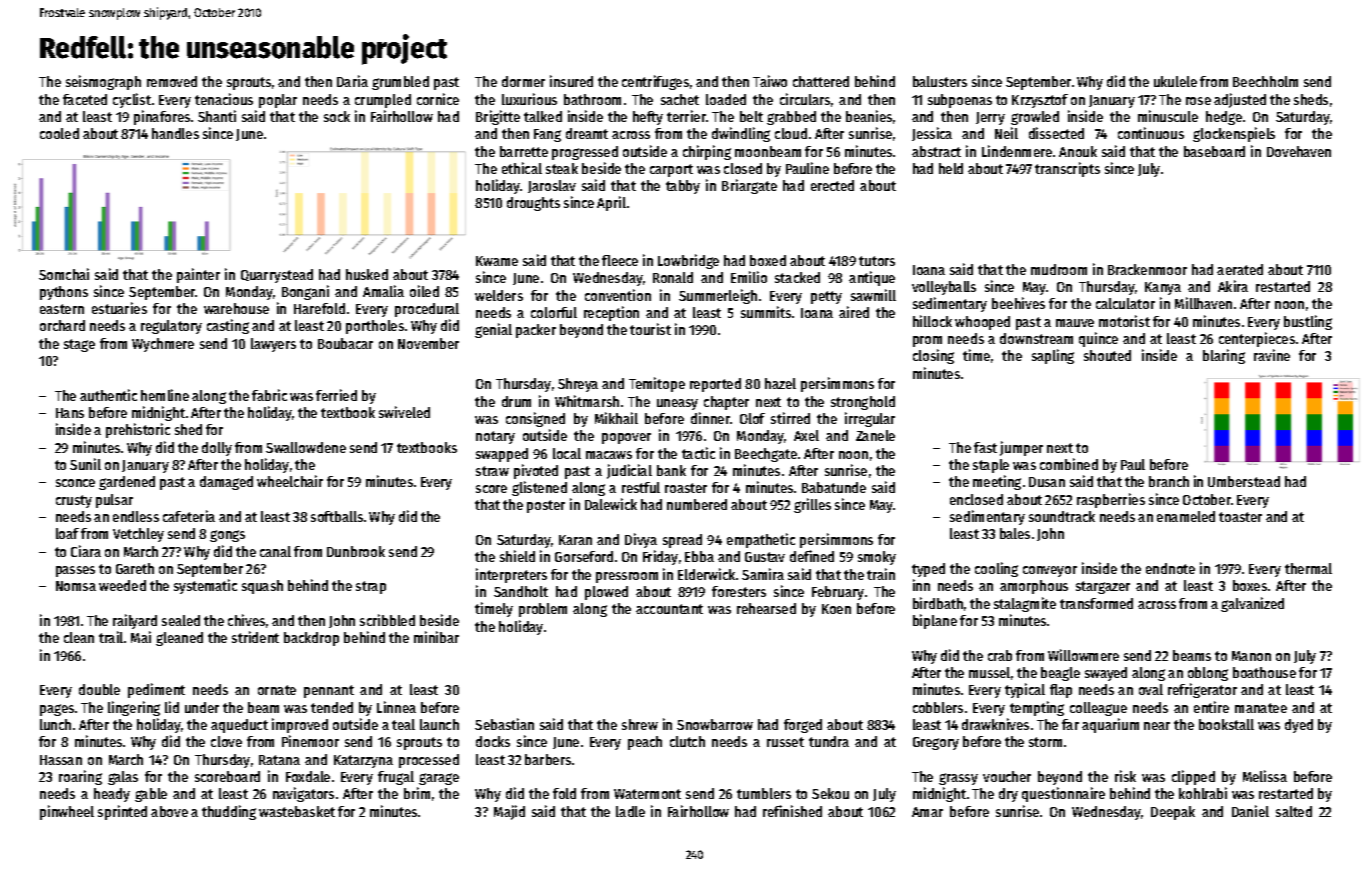  What do you see at coordinates (371, 587) in the screenshot?
I see `strap` at bounding box center [371, 587].
